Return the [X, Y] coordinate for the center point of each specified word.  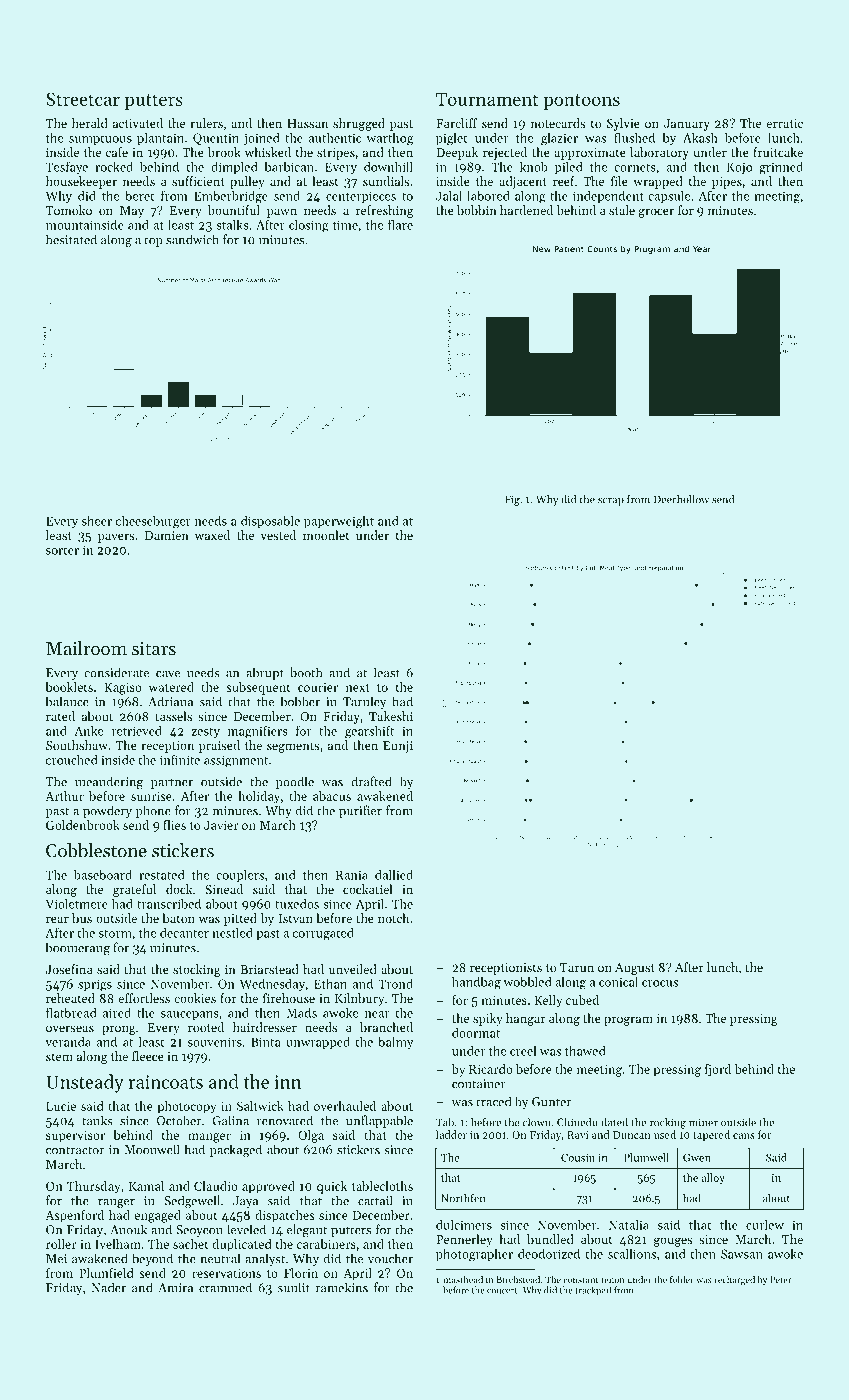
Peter [780, 1279]
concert [502, 1291]
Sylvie [623, 124]
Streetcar [83, 99]
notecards [558, 123]
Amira [175, 1288]
